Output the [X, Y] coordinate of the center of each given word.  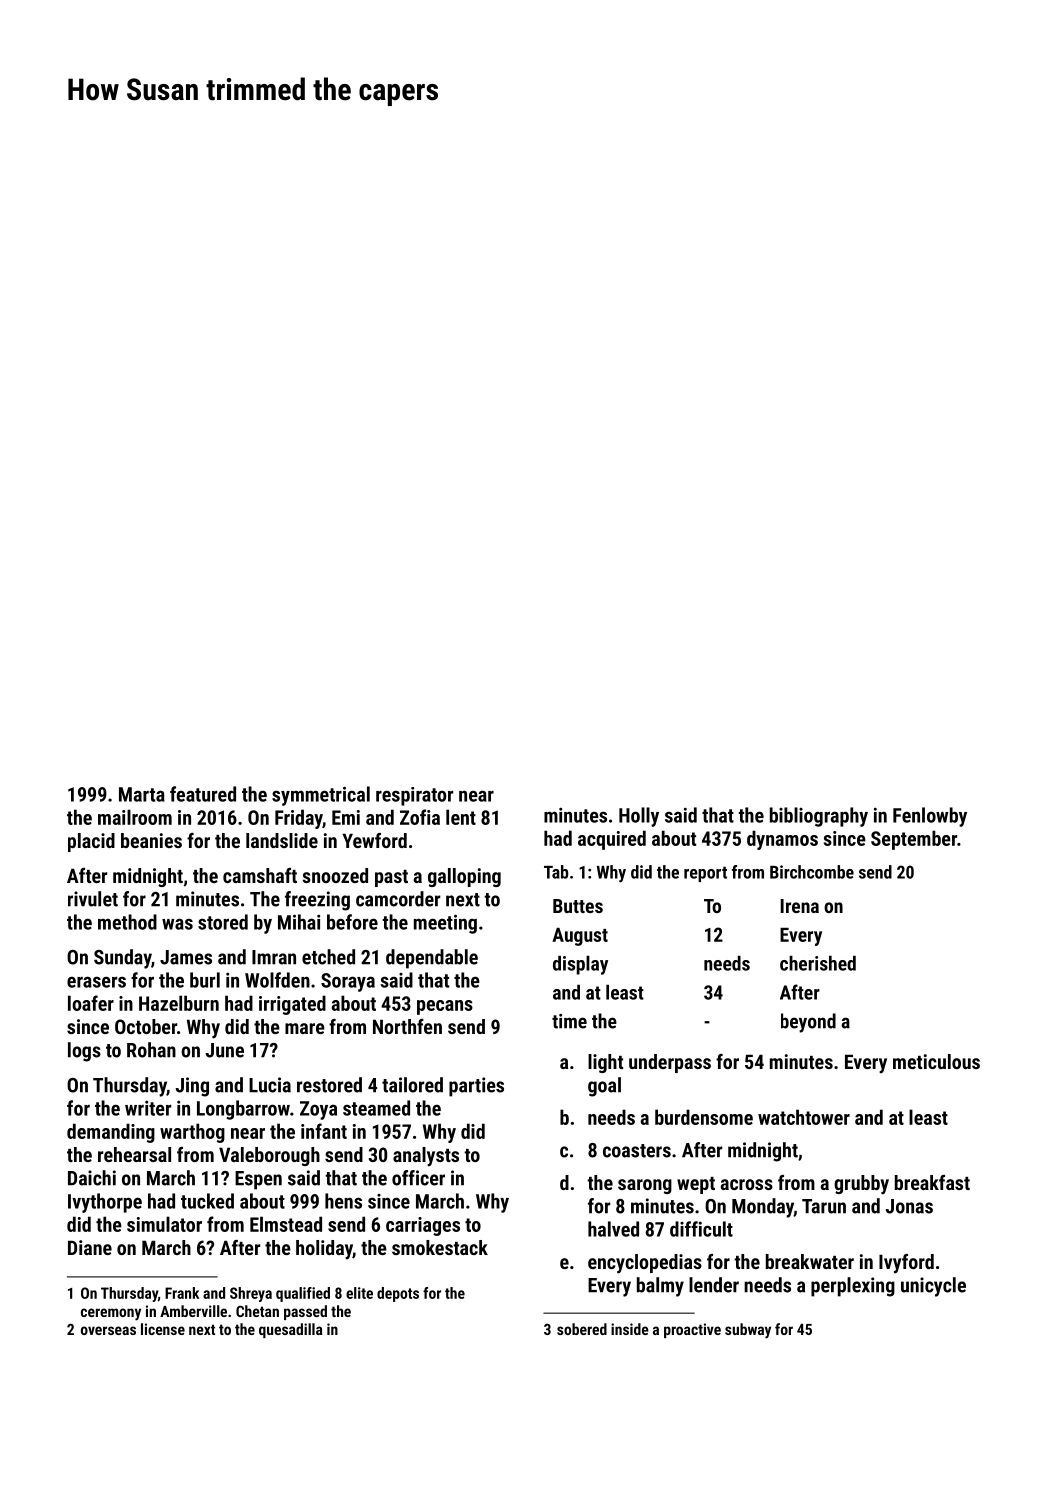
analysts [426, 1157]
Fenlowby [930, 817]
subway [748, 1331]
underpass [670, 1063]
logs [84, 1052]
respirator [414, 796]
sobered [582, 1329]
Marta [142, 794]
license [163, 1329]
